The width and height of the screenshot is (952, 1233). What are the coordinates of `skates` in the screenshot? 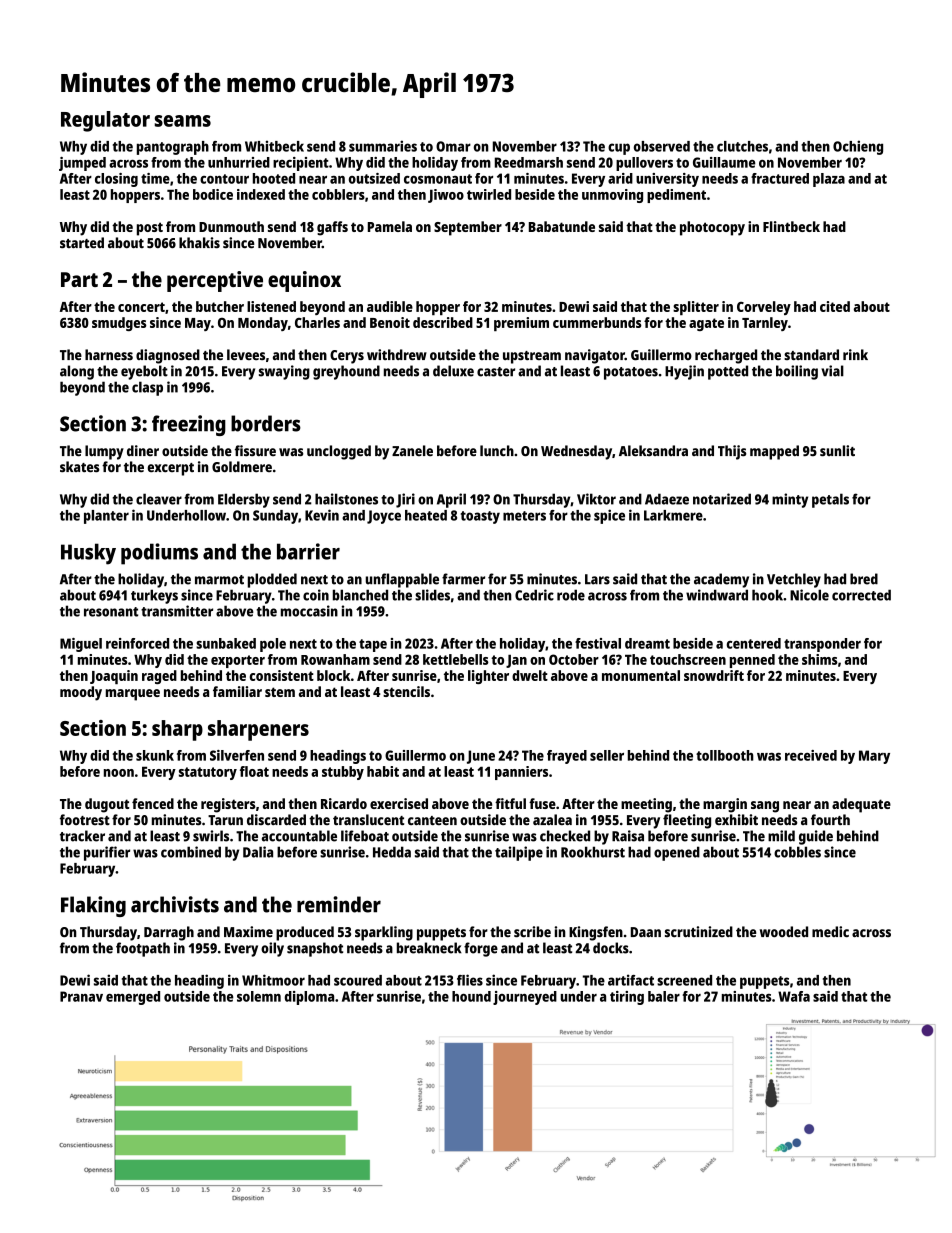 It's located at (79, 467).
